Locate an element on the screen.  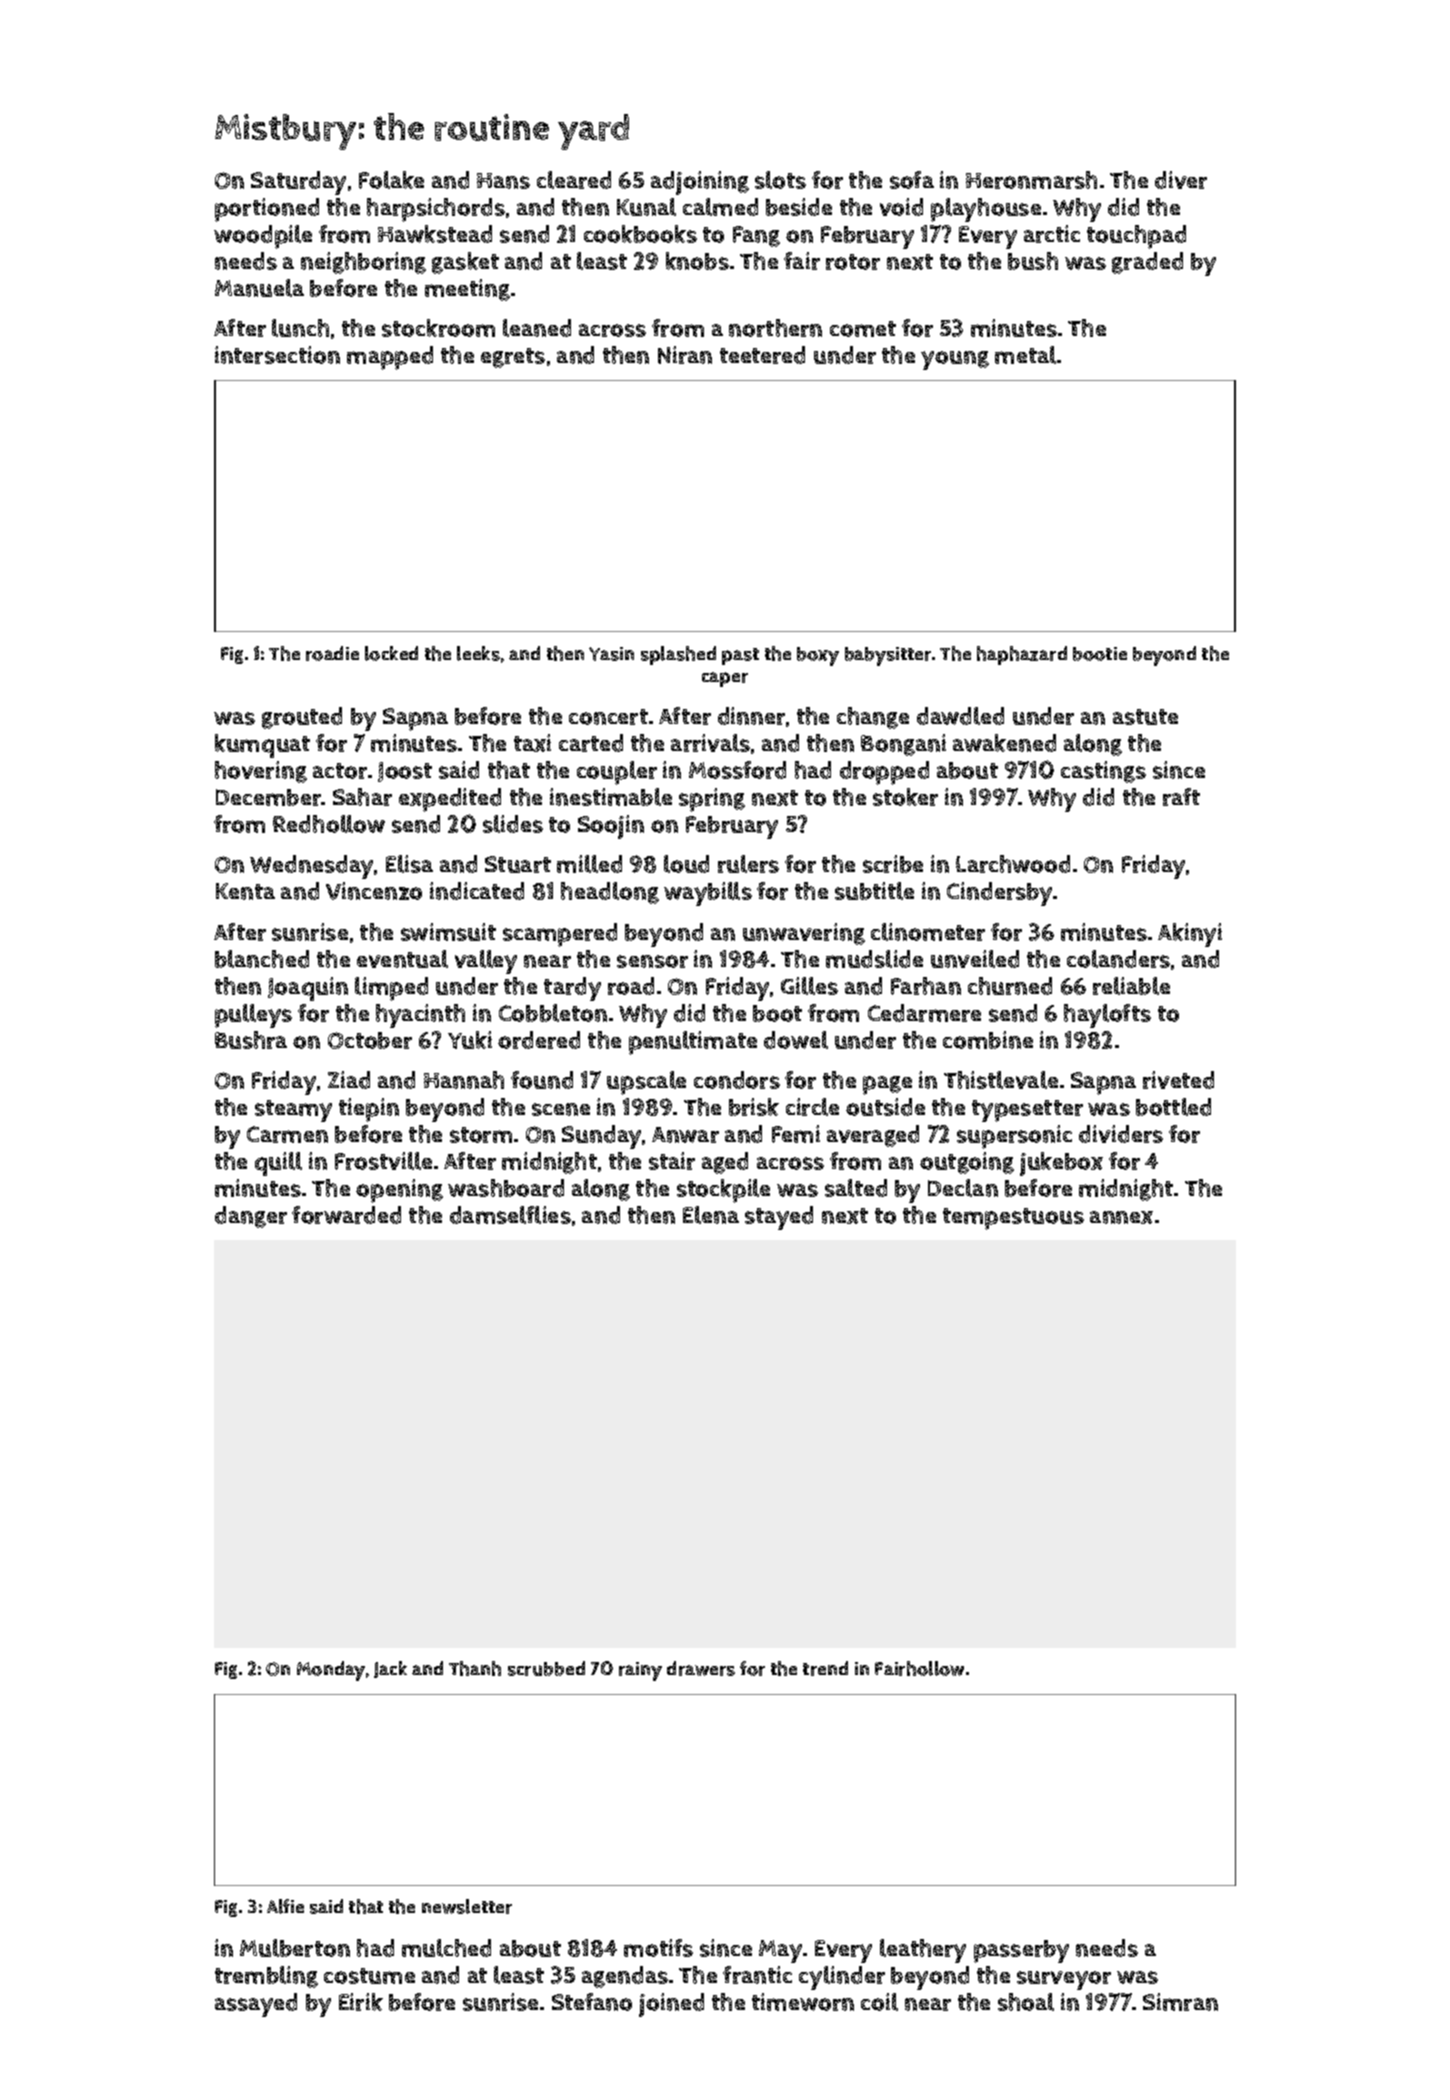
leaned is located at coordinates (537, 328).
